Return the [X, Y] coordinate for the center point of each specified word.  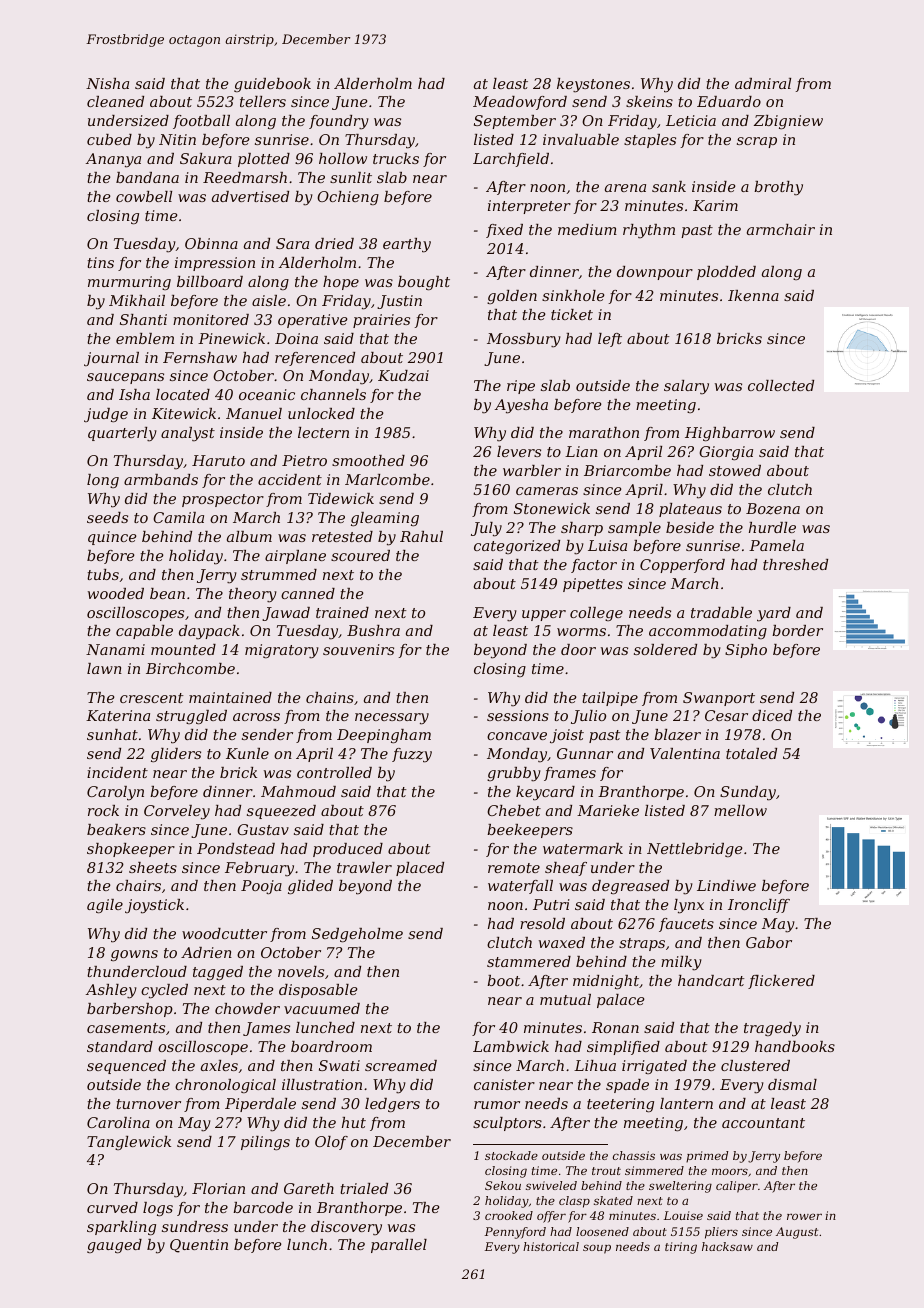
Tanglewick [129, 1143]
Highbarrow [730, 434]
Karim [715, 205]
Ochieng [348, 198]
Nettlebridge [695, 850]
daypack [209, 632]
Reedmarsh [245, 177]
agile [105, 906]
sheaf [566, 869]
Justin [399, 302]
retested [342, 536]
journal [111, 359]
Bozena [773, 509]
